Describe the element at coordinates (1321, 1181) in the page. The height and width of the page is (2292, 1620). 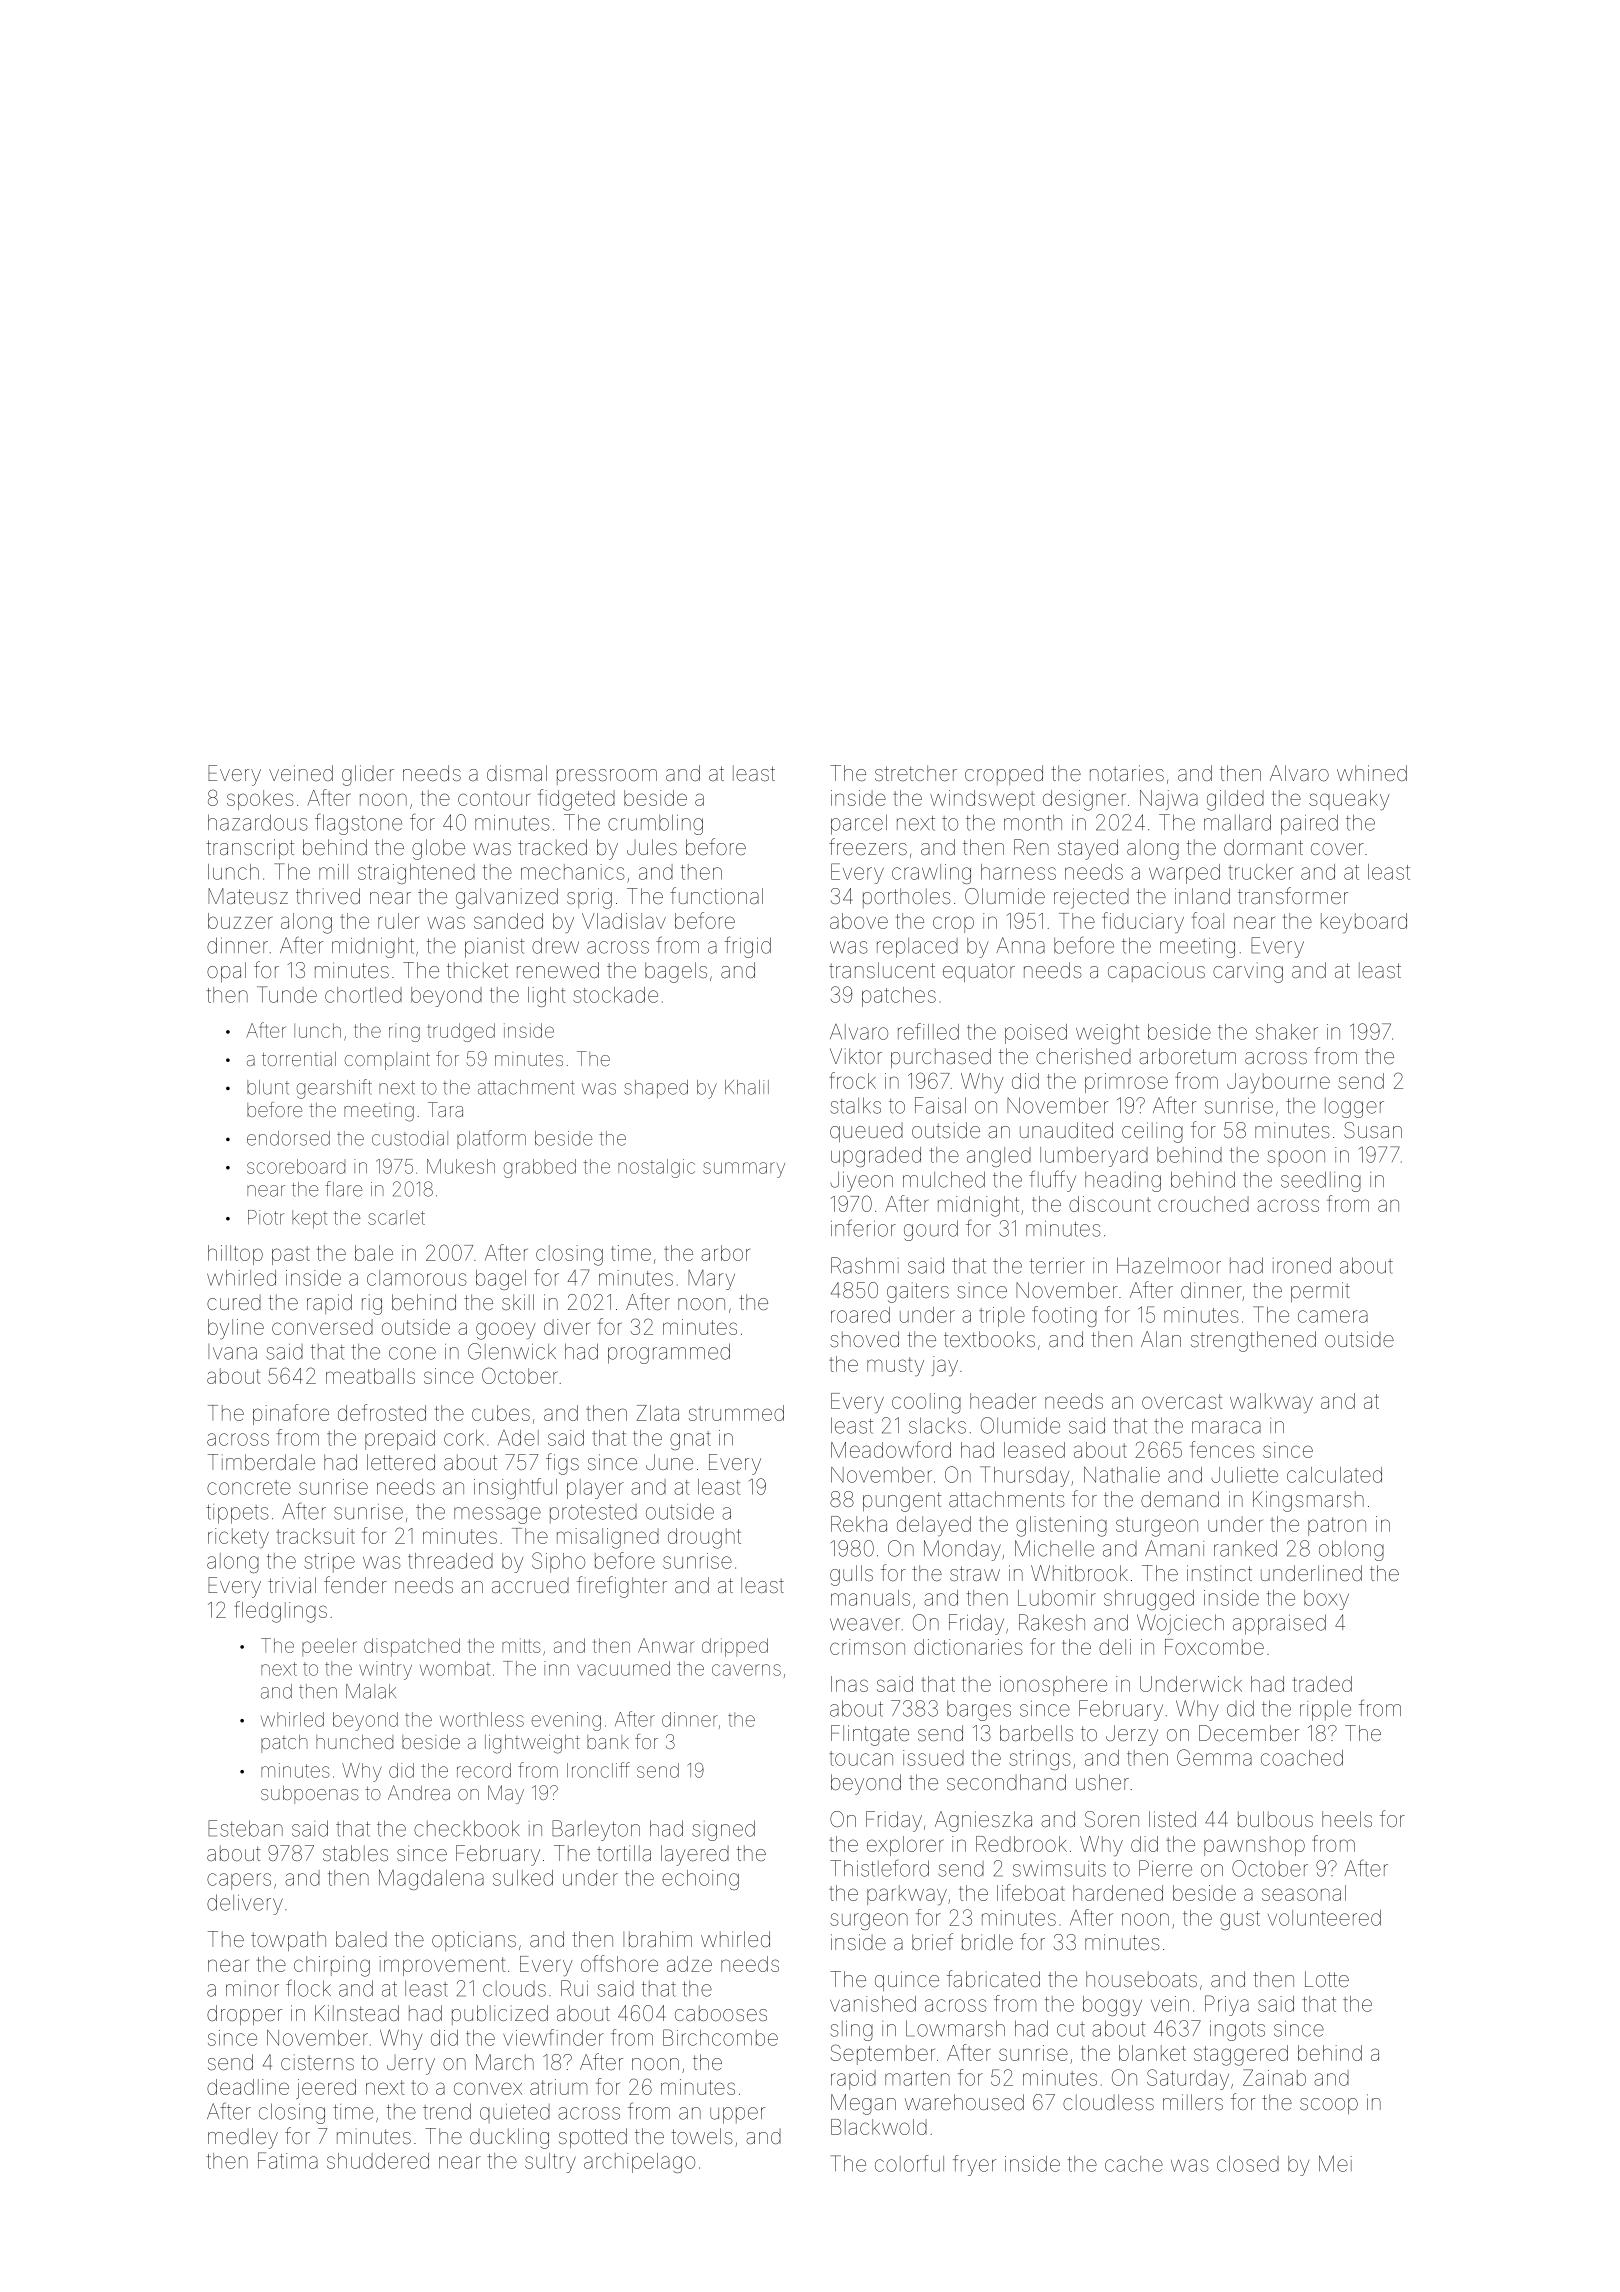
I see `seedling` at that location.
